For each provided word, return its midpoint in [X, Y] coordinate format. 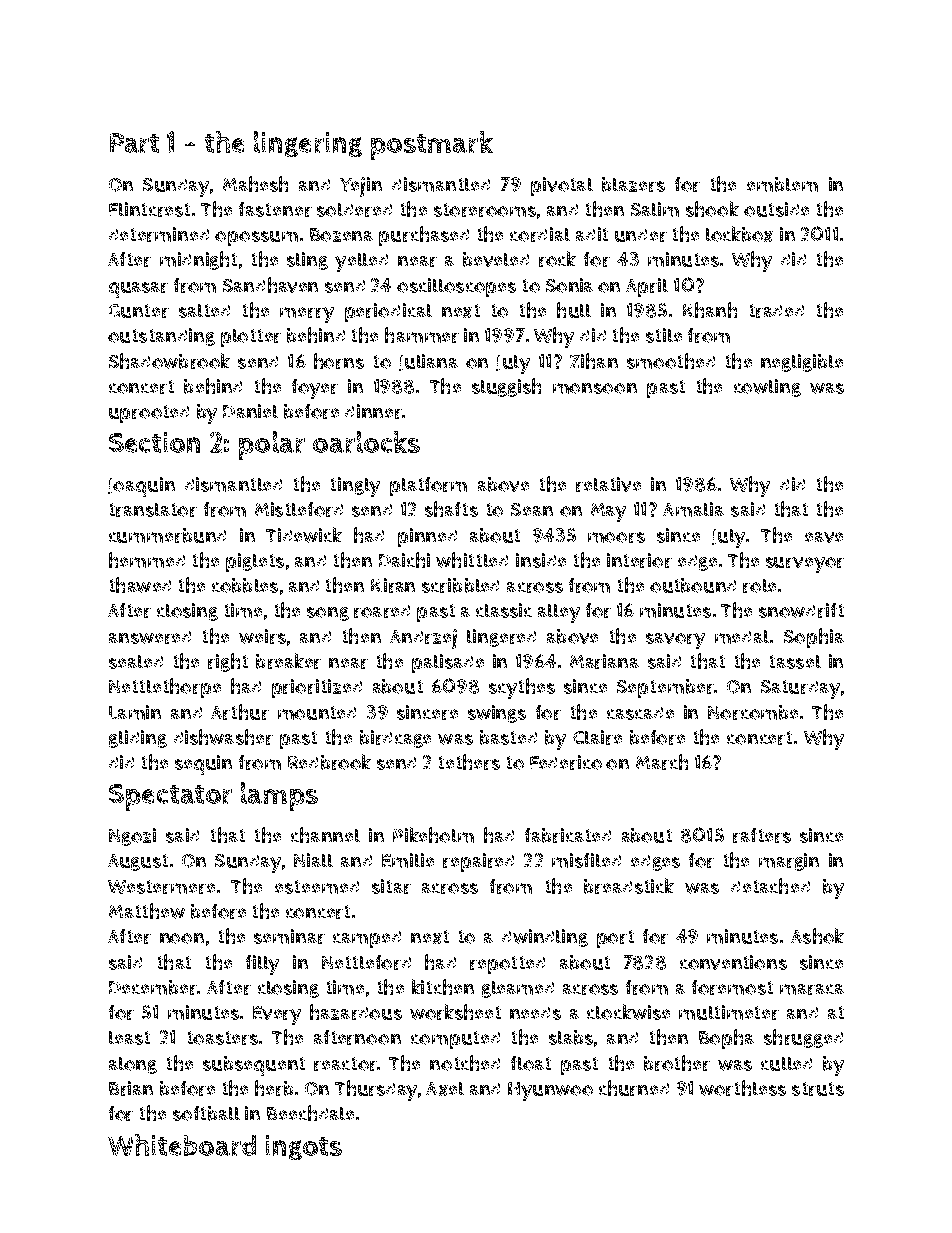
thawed [140, 585]
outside [776, 209]
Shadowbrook [169, 361]
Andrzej [423, 639]
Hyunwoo [550, 1091]
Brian [131, 1088]
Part [134, 143]
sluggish [506, 387]
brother [677, 1063]
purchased [424, 236]
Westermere [161, 887]
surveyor [805, 565]
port [615, 939]
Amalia [693, 509]
